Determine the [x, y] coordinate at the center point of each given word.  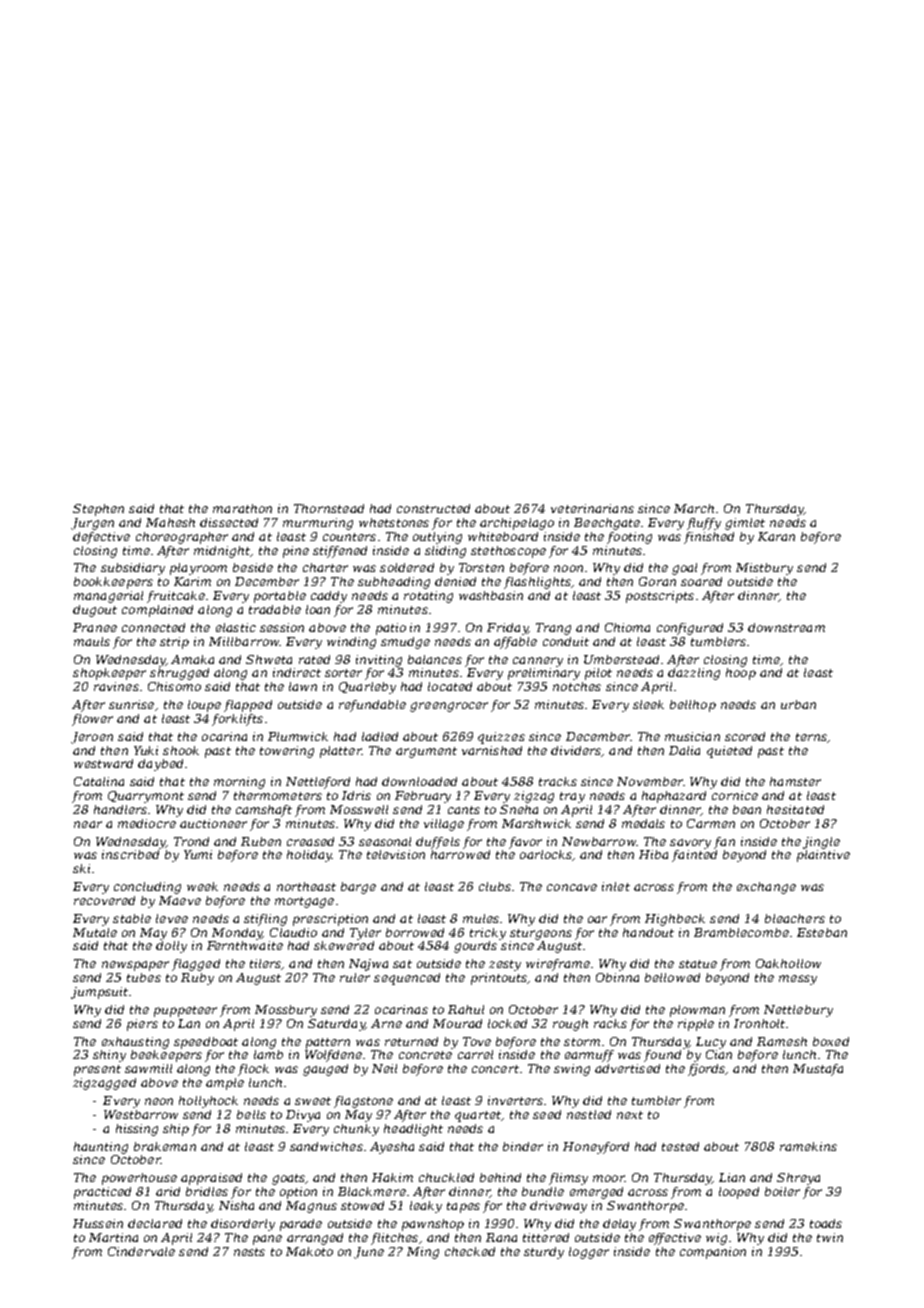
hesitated [795, 809]
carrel [475, 1054]
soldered [407, 567]
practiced [102, 1193]
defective [101, 538]
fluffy [704, 524]
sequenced [407, 979]
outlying [437, 538]
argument [426, 752]
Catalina [99, 781]
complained [157, 611]
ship [176, 1130]
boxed [831, 1041]
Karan [776, 536]
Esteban [822, 932]
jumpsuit [99, 993]
